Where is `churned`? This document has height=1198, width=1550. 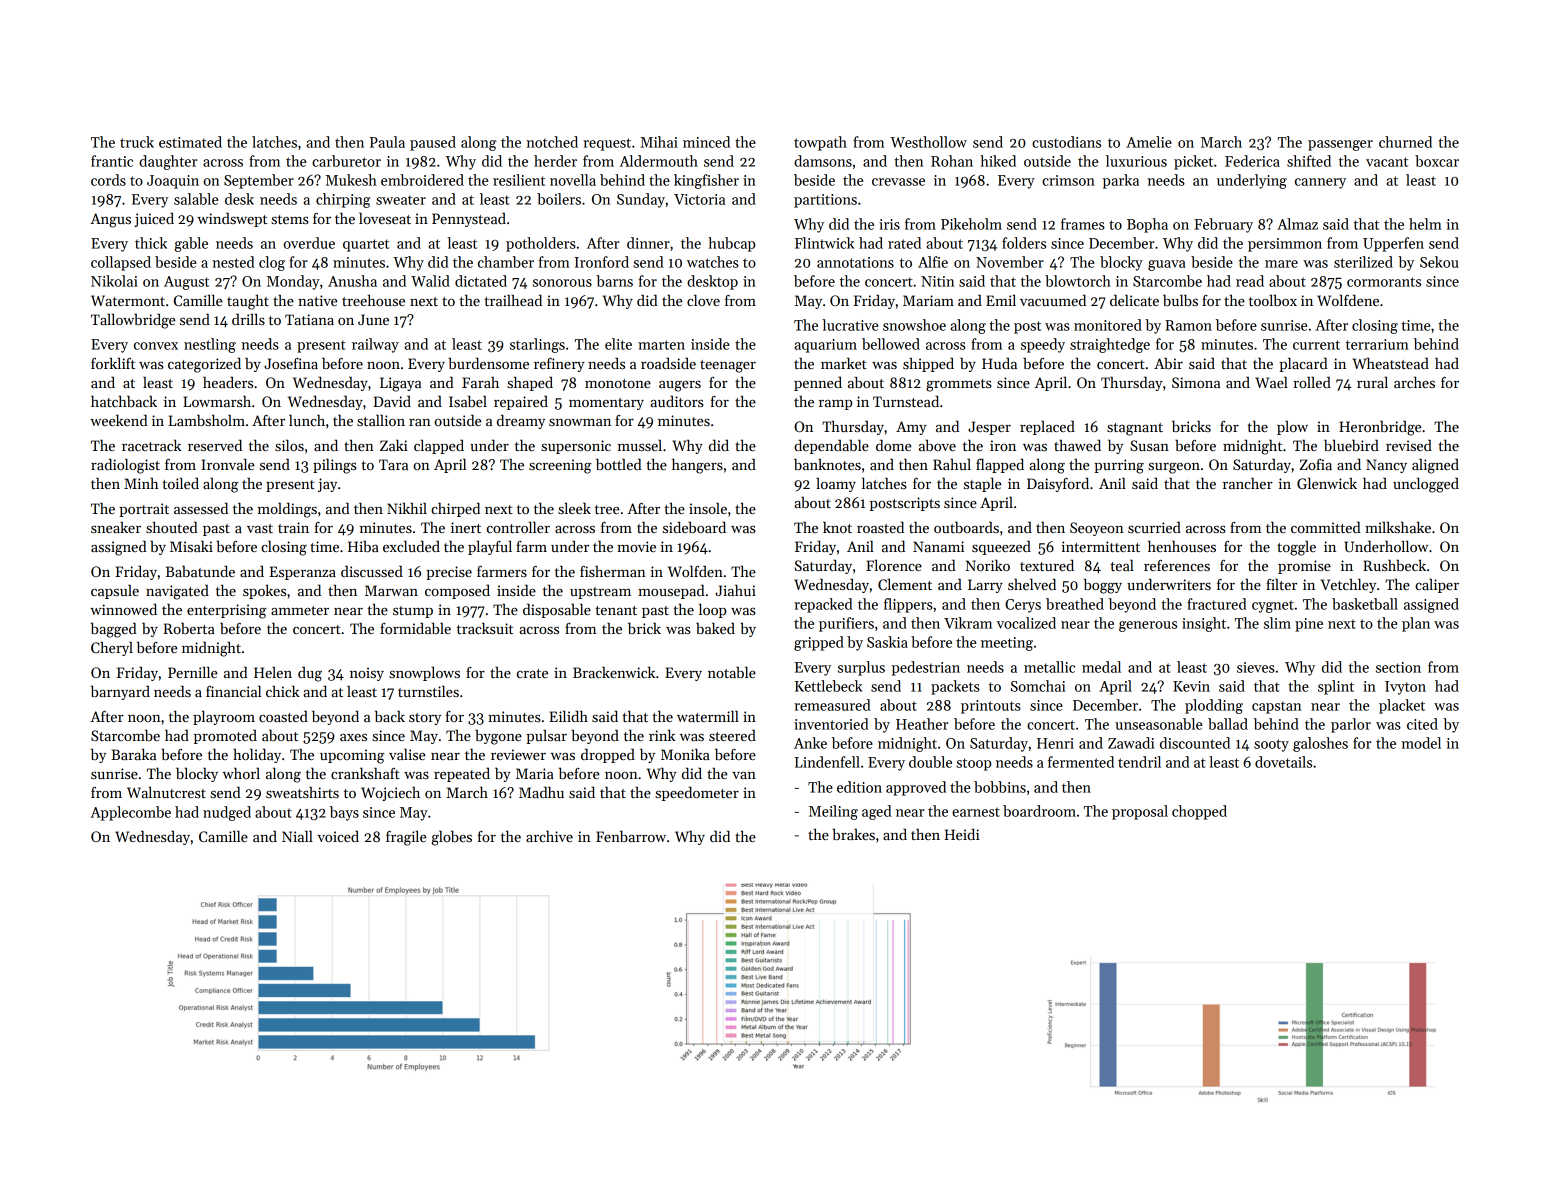
churned is located at coordinates (1405, 142).
